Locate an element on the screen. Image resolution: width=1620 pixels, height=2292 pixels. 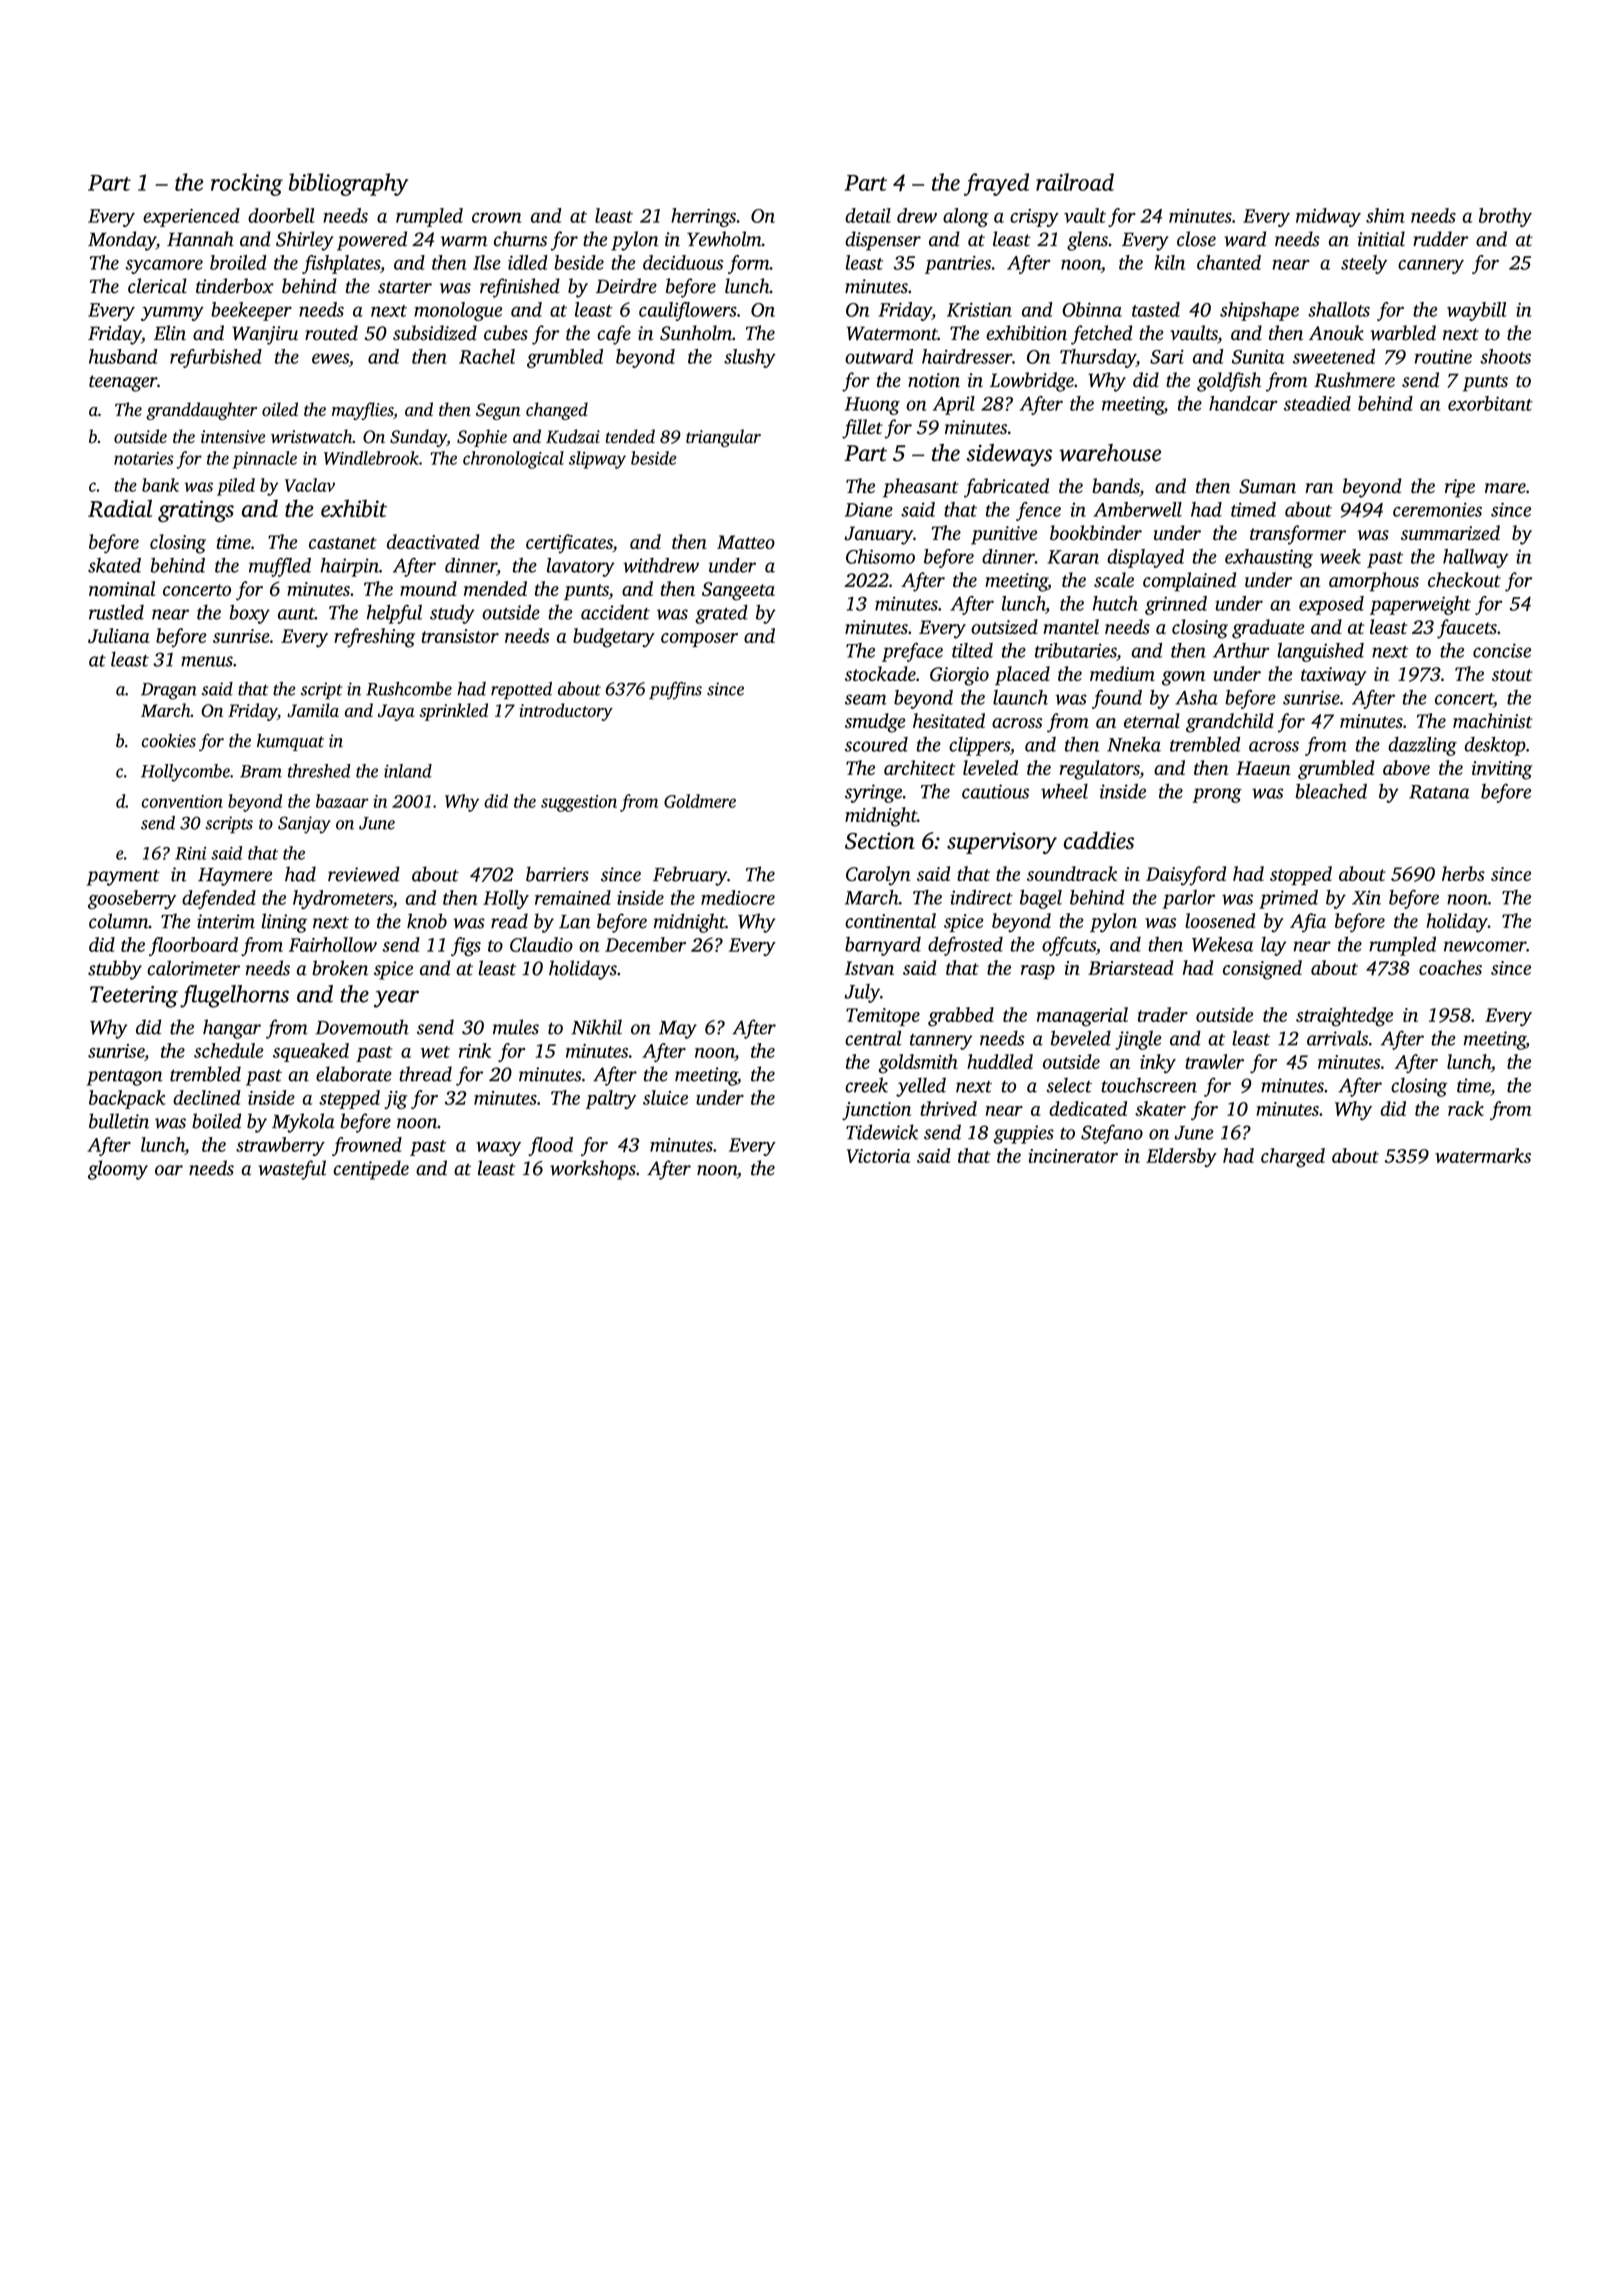
clippers is located at coordinates (979, 746).
